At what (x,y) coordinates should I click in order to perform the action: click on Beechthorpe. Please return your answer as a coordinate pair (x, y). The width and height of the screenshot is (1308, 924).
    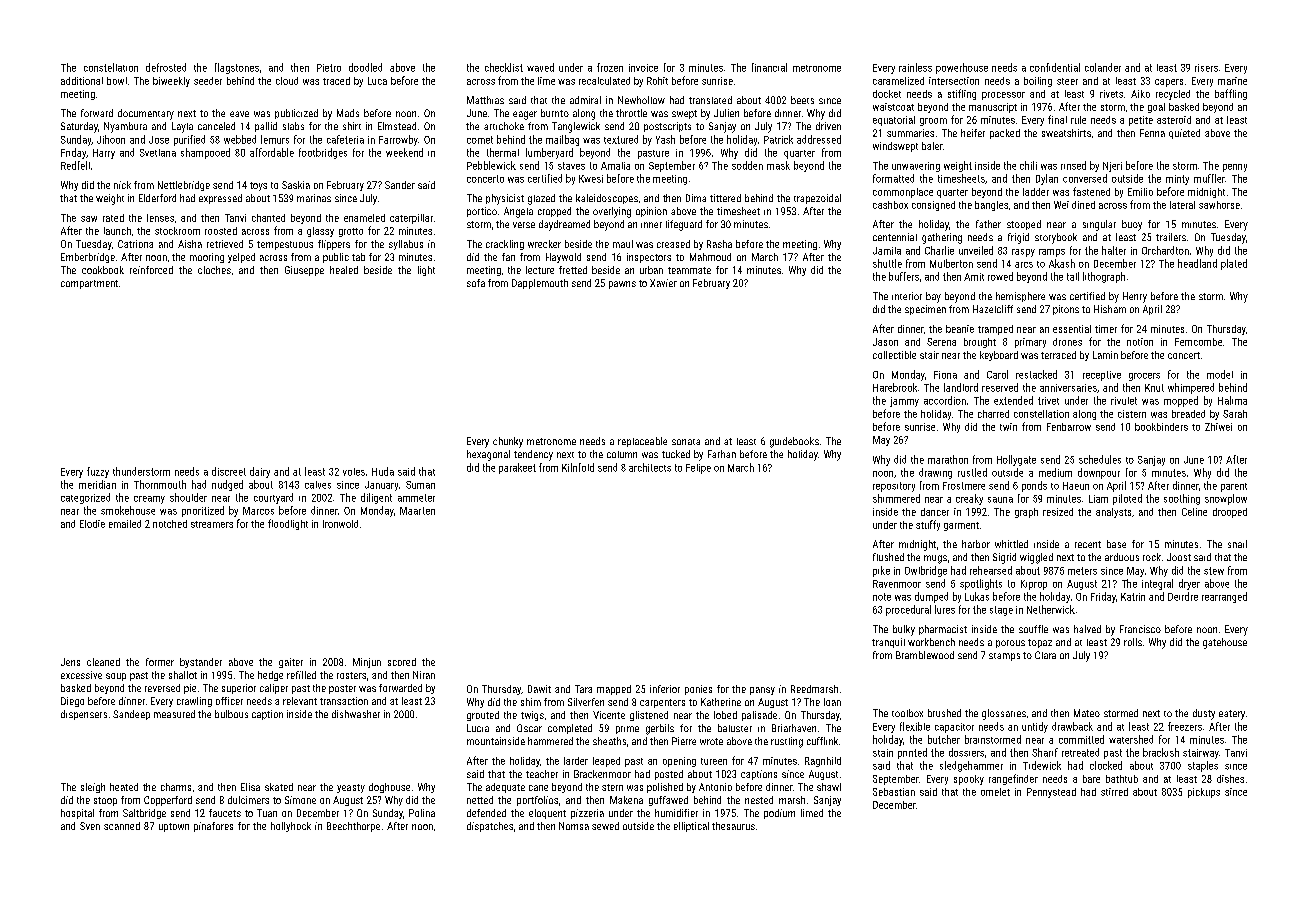
    Looking at the image, I should click on (353, 827).
